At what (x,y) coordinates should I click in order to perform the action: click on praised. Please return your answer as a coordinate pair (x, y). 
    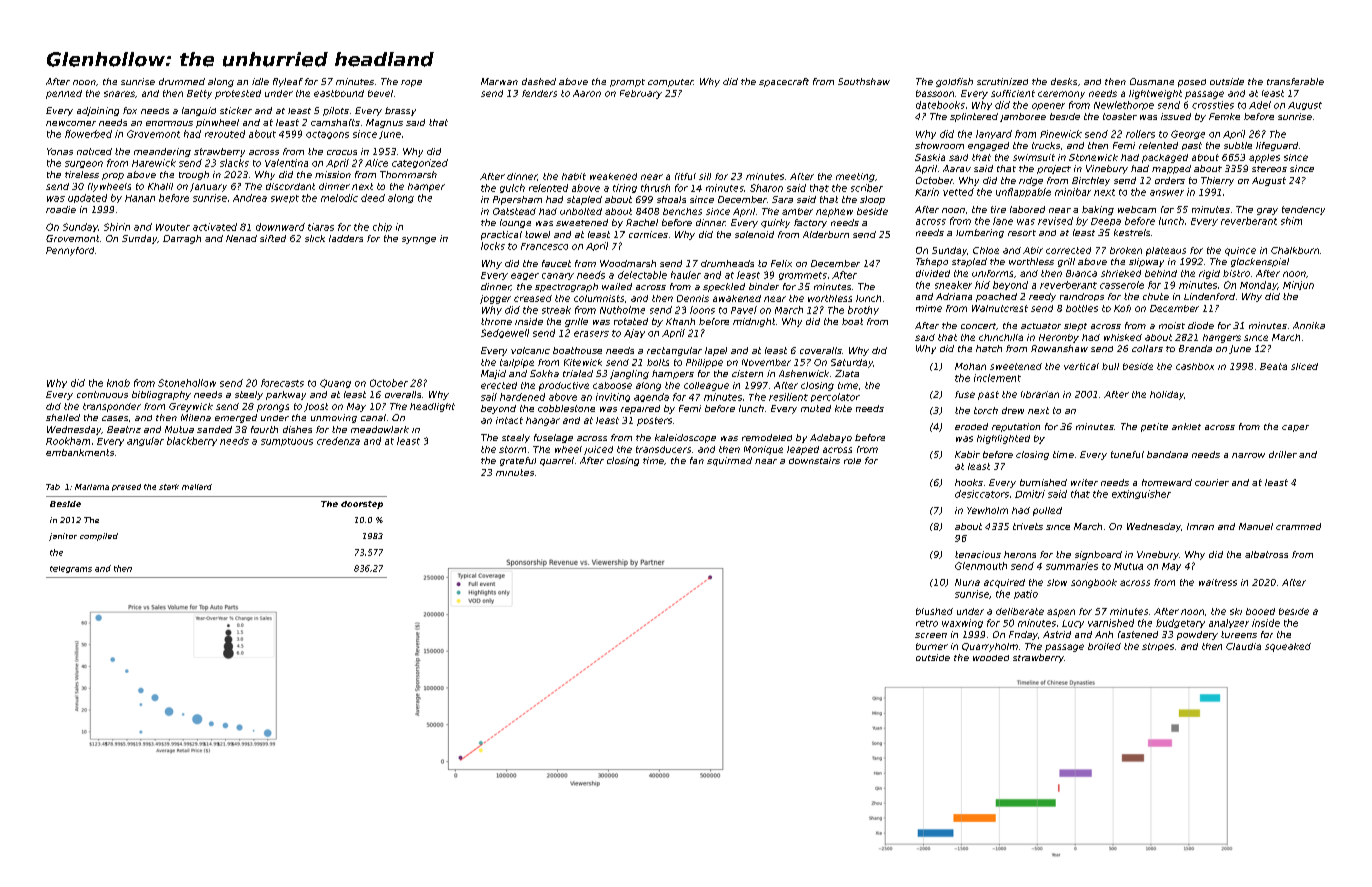
    Looking at the image, I should click on (126, 487).
